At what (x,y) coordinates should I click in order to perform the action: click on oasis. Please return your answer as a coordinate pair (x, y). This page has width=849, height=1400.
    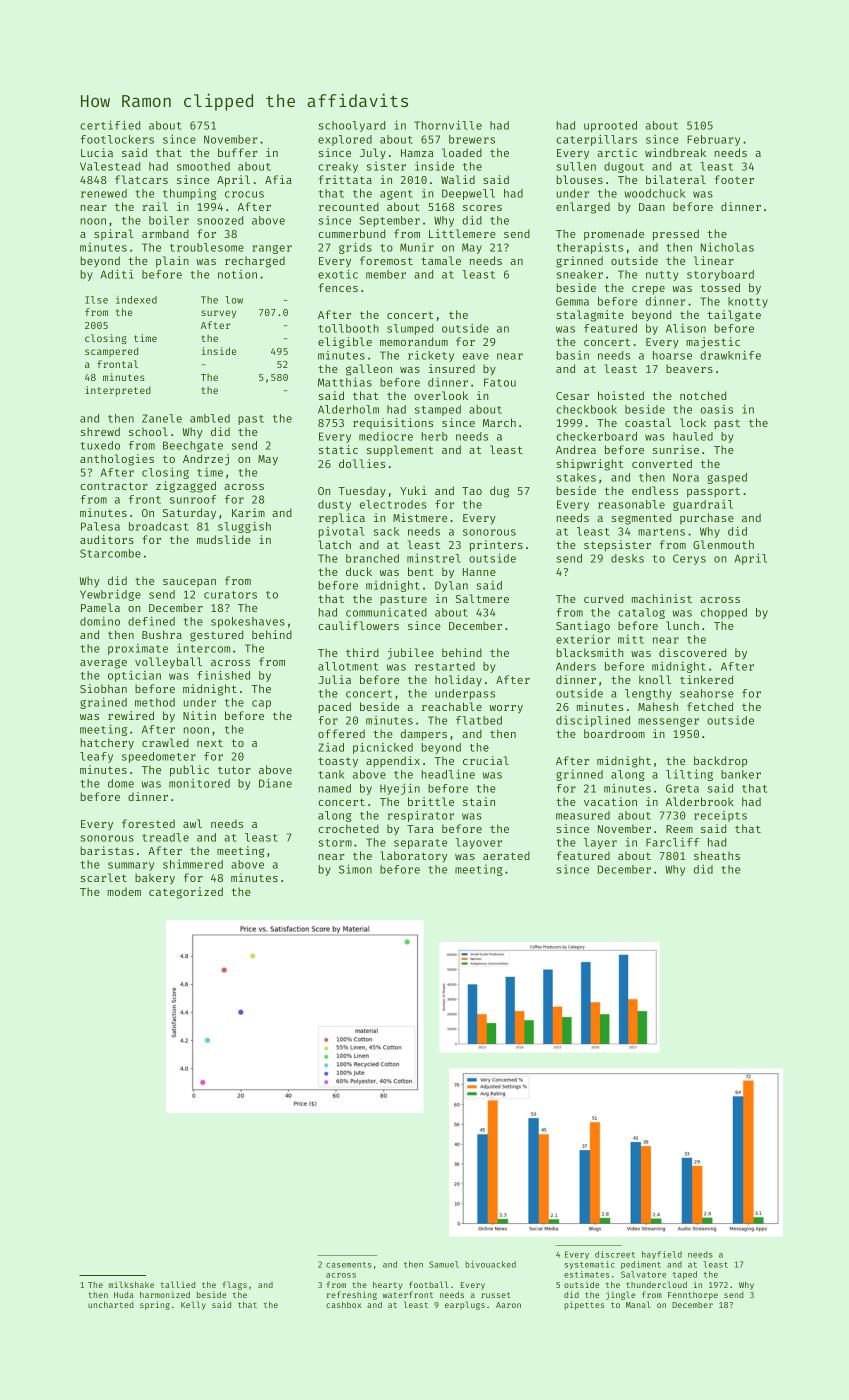
    Looking at the image, I should click on (716, 409).
